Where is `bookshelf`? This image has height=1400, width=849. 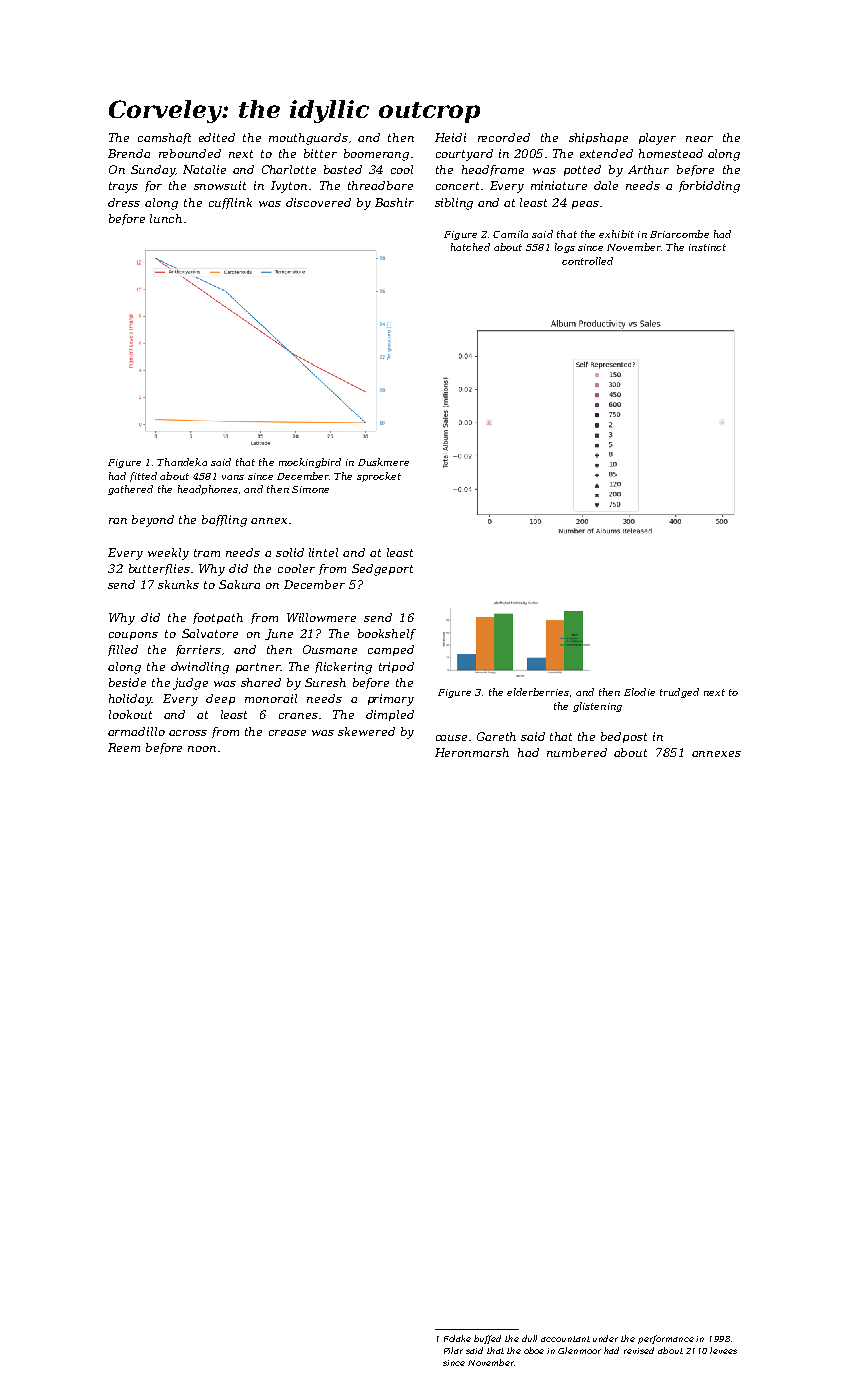
bookshelf is located at coordinates (387, 634).
